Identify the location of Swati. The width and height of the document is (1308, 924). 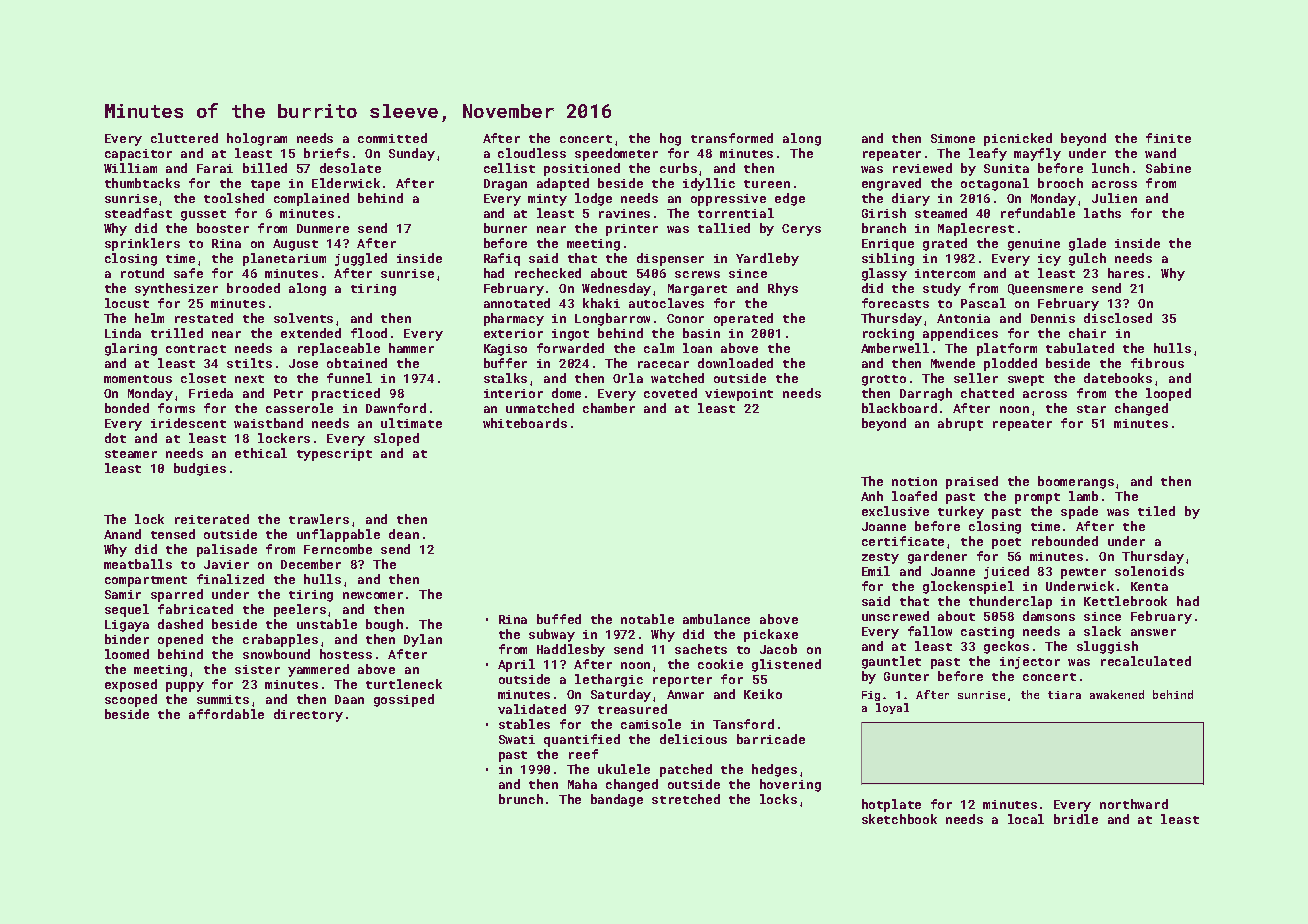
(517, 739).
